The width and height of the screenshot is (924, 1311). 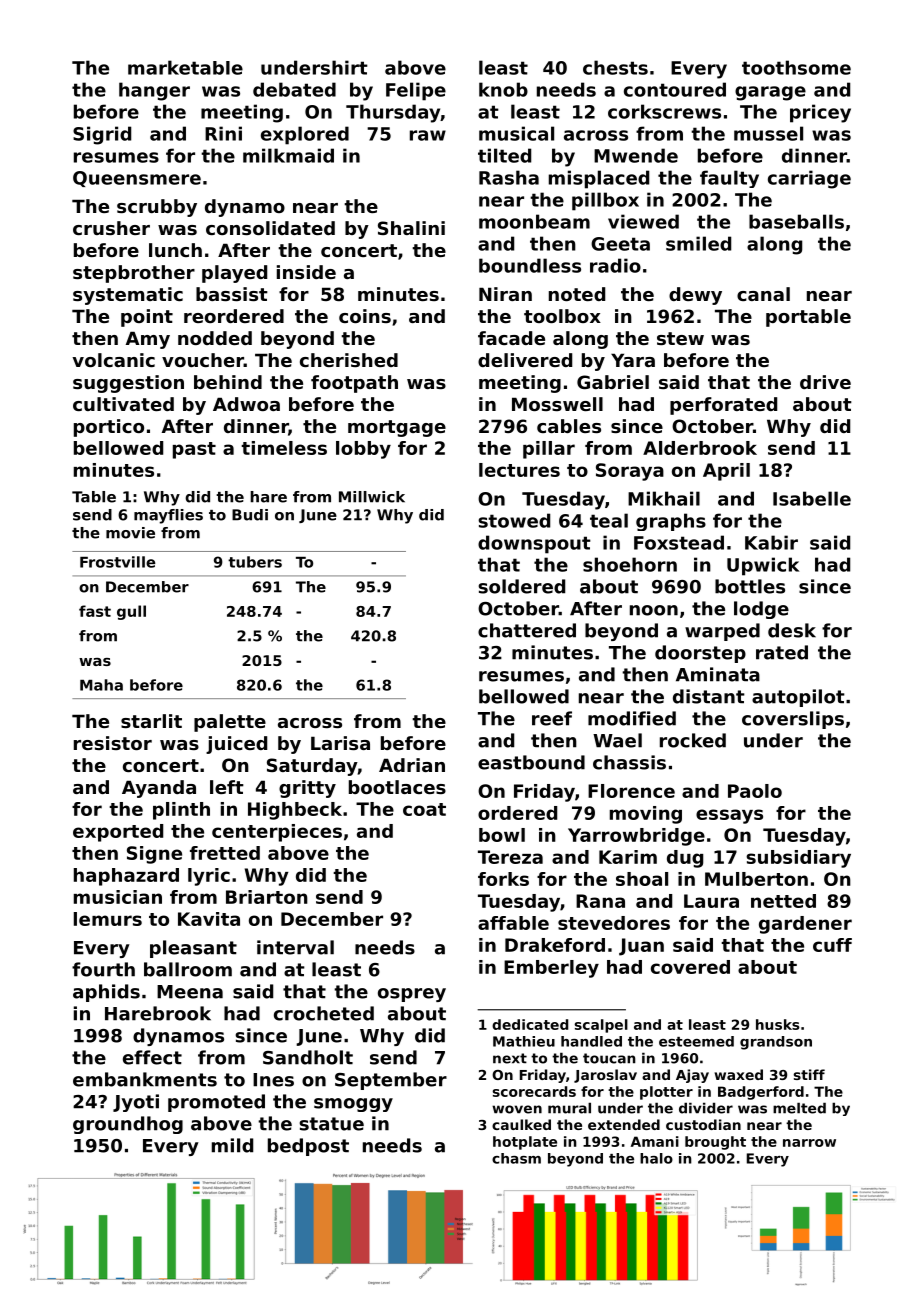 What do you see at coordinates (340, 743) in the screenshot?
I see `Larisa` at bounding box center [340, 743].
